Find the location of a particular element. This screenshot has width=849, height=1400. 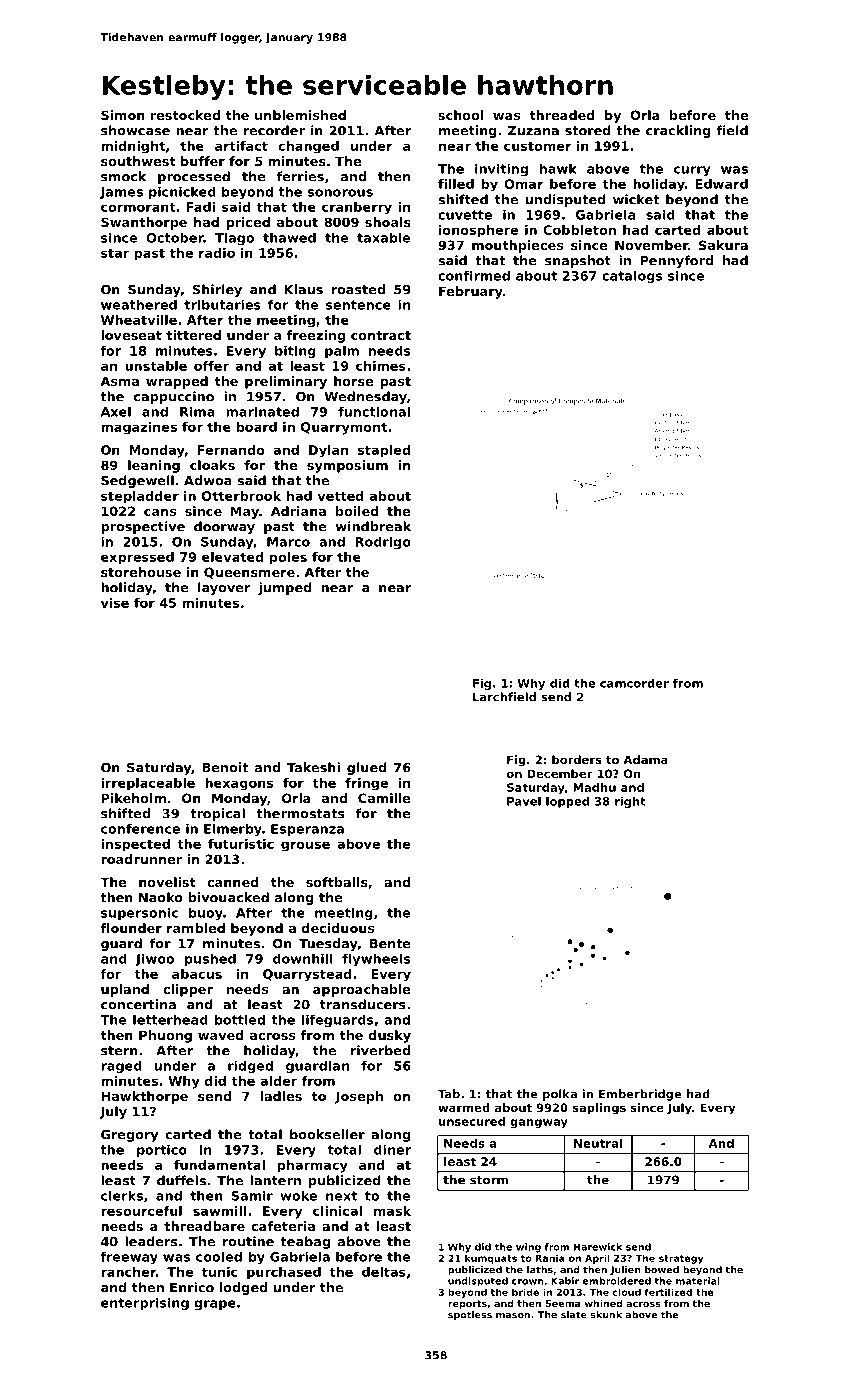

Adriana is located at coordinates (298, 511).
